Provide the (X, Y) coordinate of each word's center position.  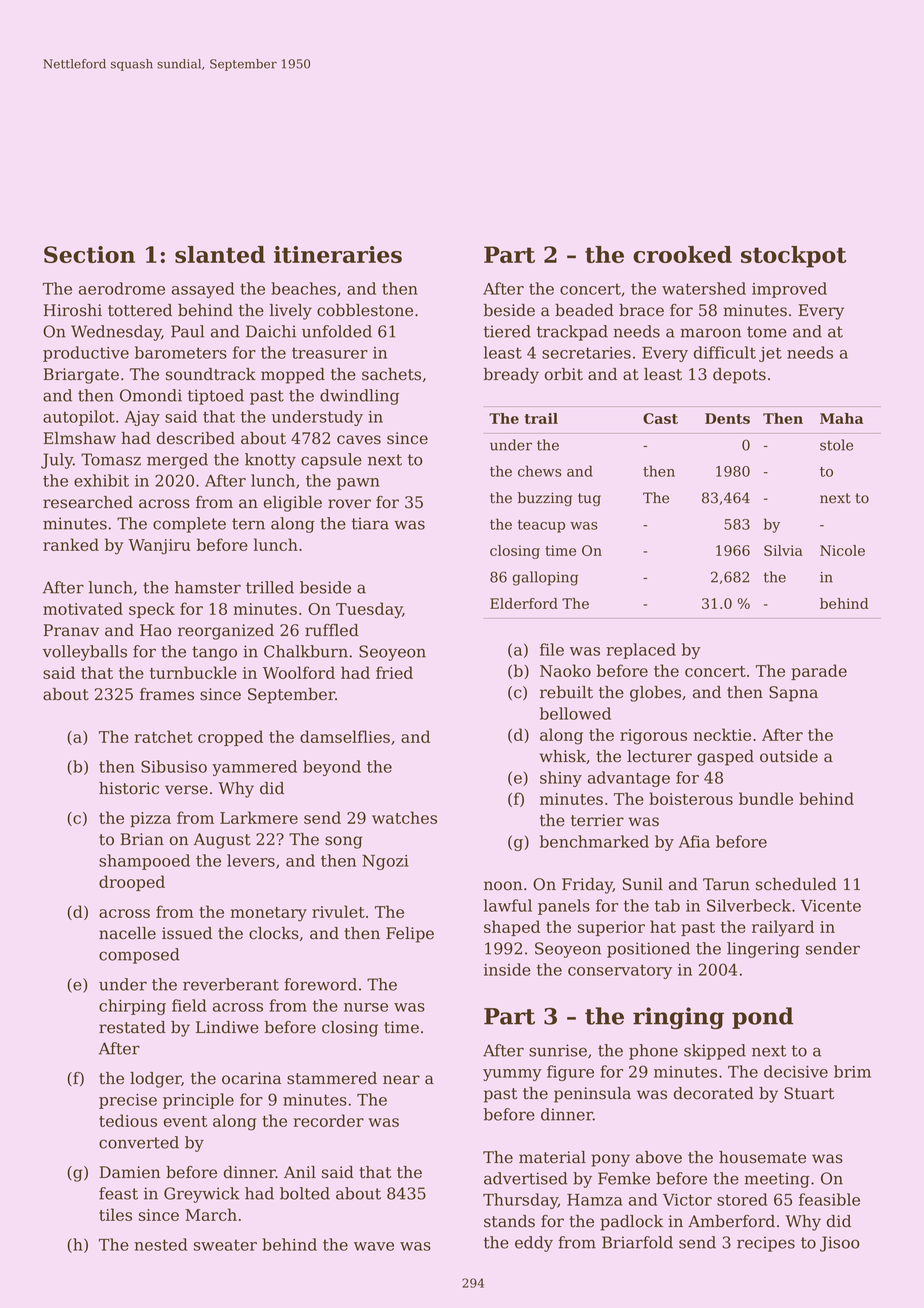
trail (541, 418)
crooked (682, 254)
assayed (203, 290)
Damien (129, 1172)
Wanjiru (159, 547)
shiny (561, 779)
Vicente (831, 906)
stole (836, 445)
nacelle (127, 933)
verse (186, 790)
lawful (508, 905)
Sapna (793, 694)
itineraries (338, 254)
